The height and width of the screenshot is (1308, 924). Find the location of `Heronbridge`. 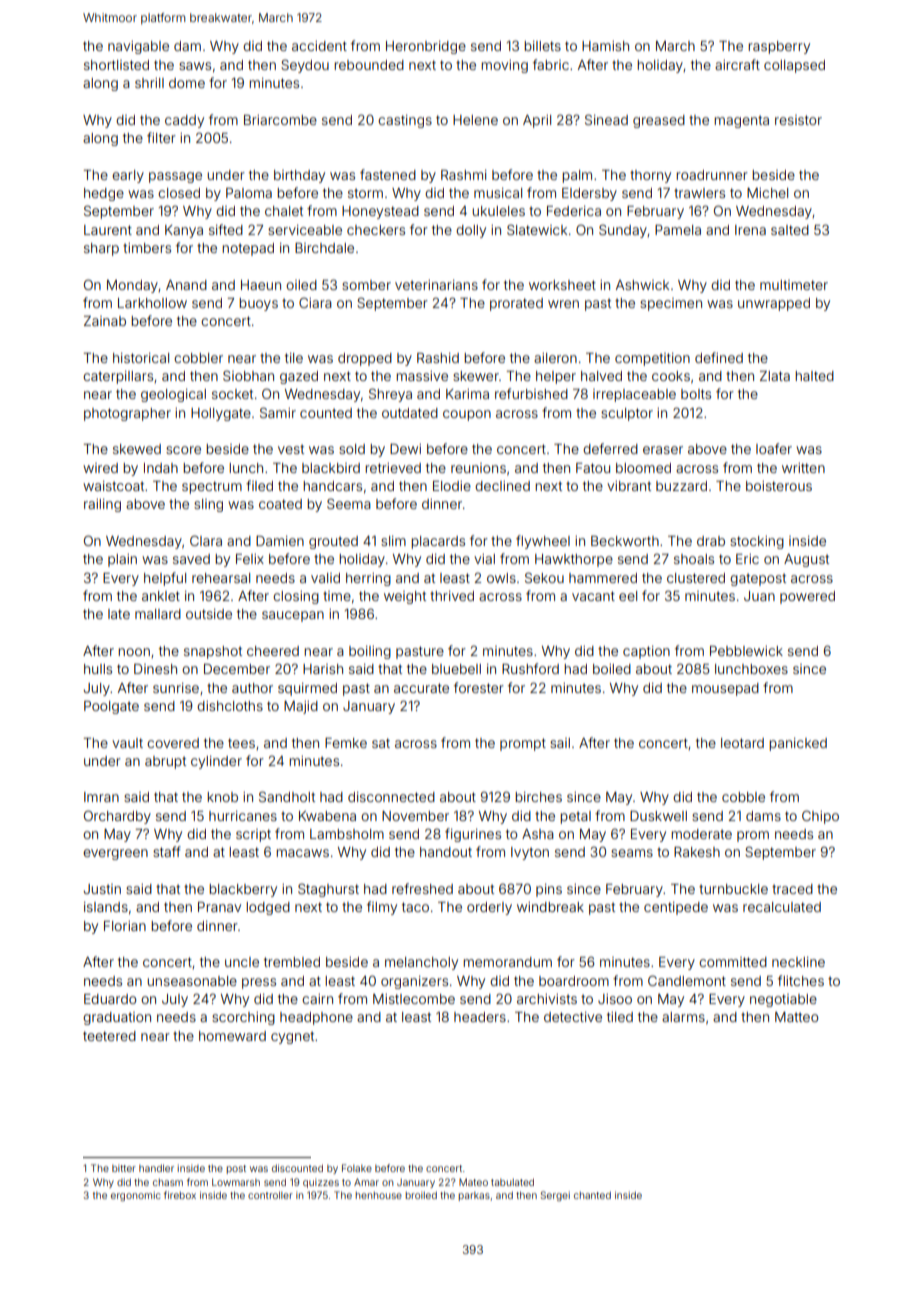

Heronbridge is located at coordinates (426, 47).
